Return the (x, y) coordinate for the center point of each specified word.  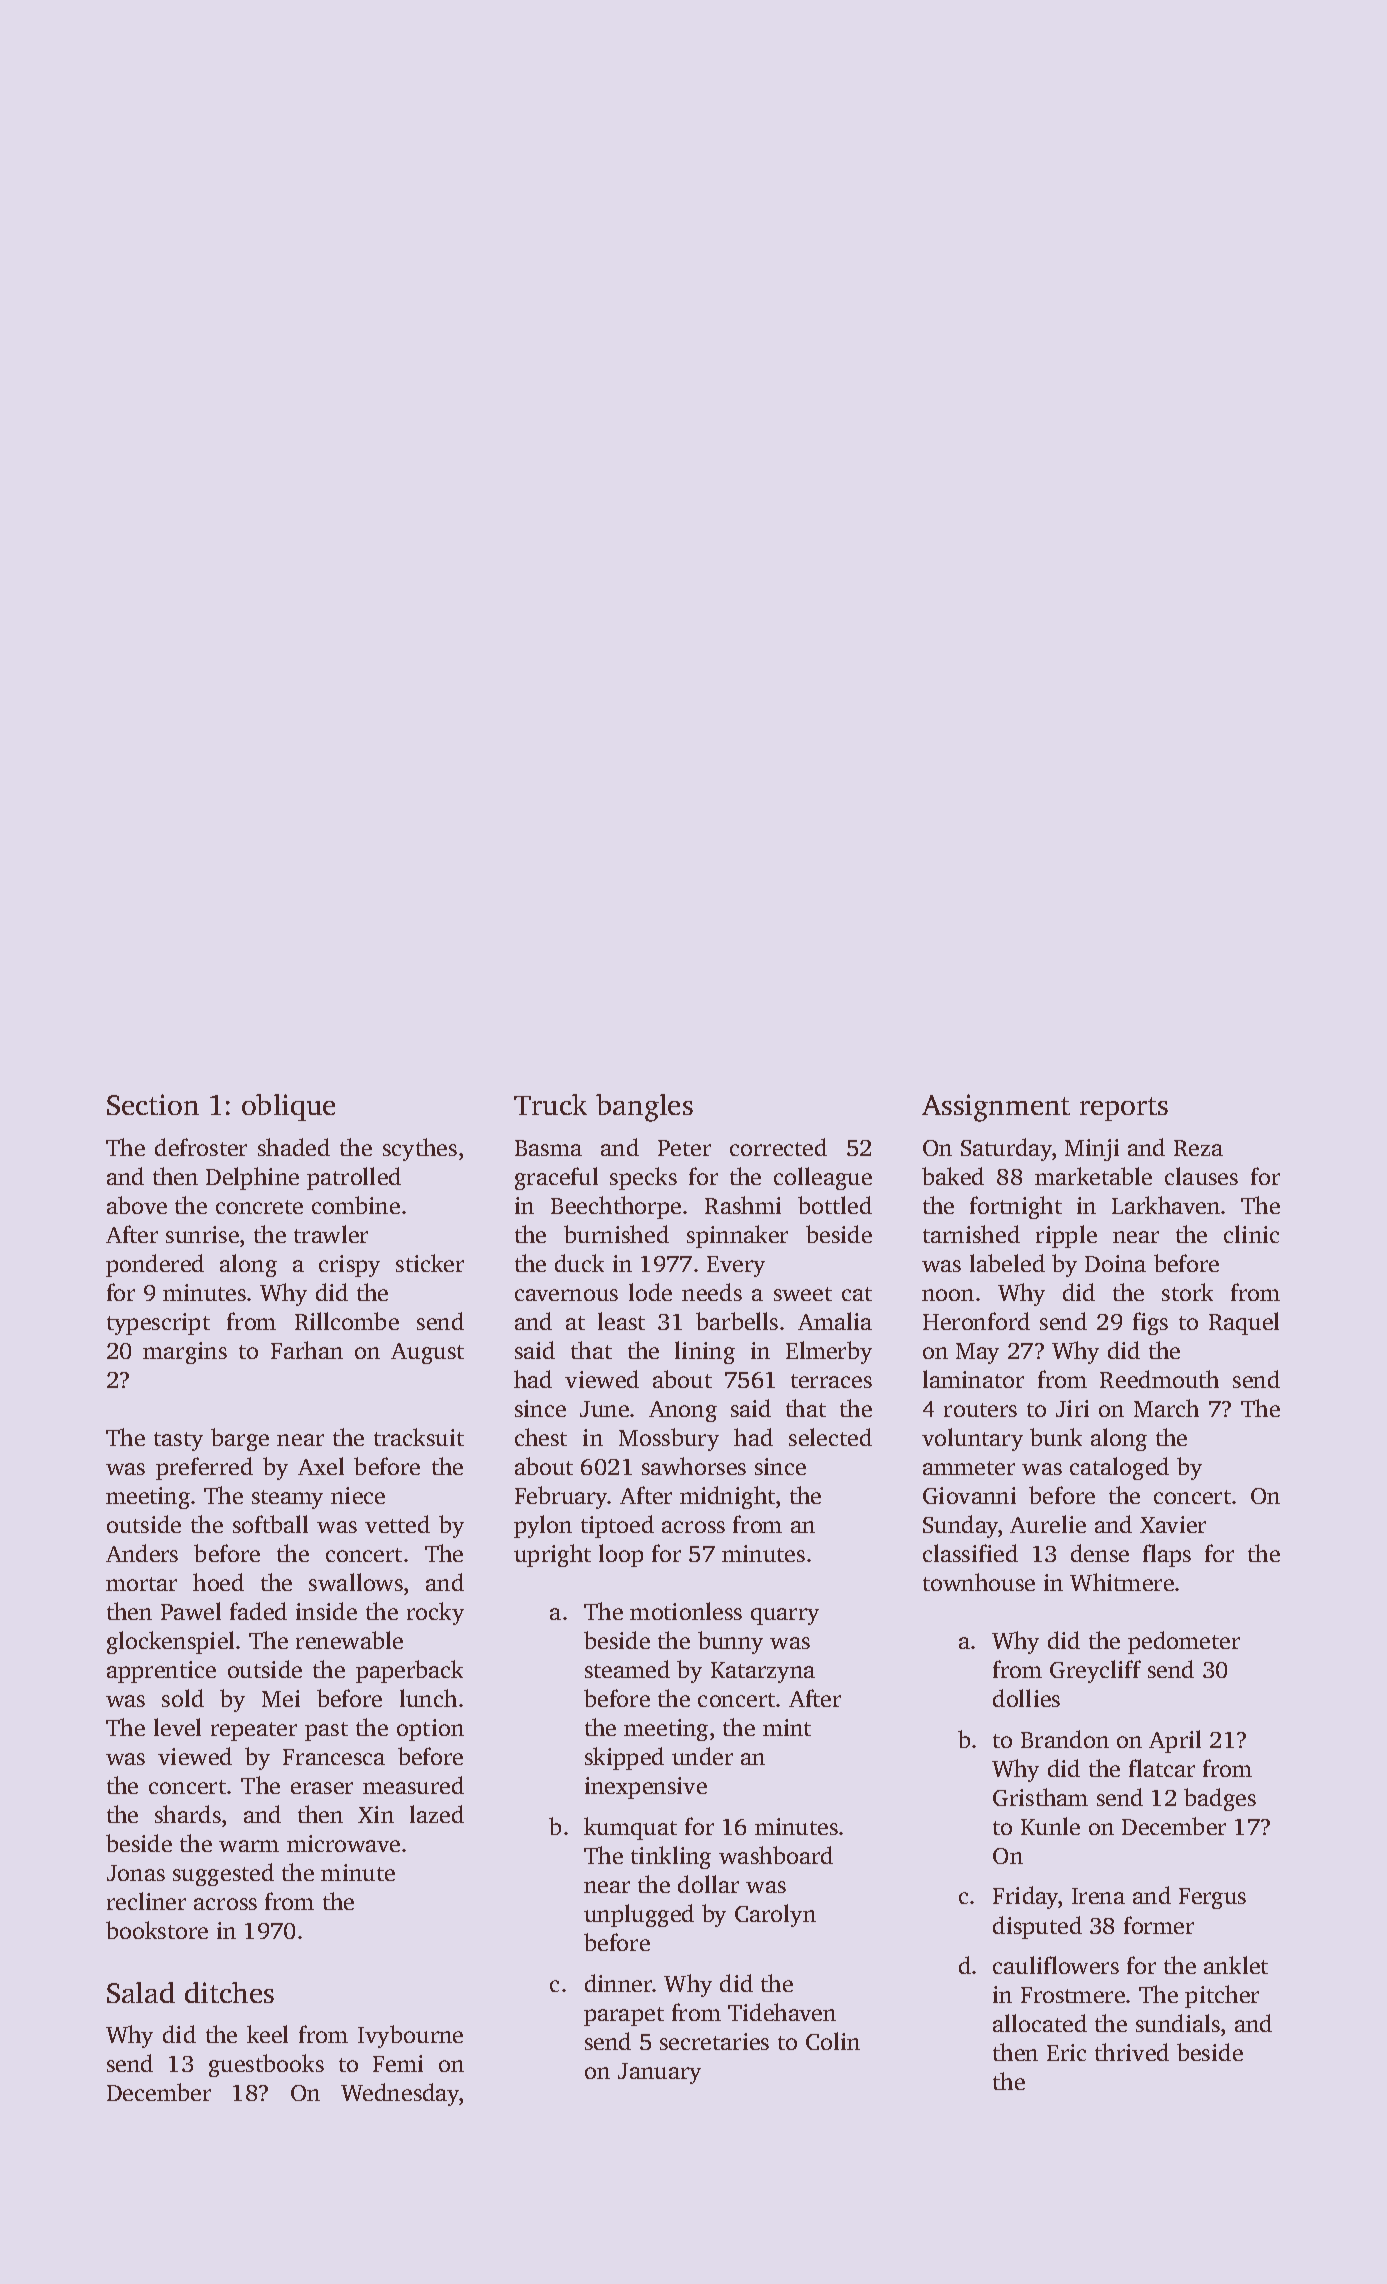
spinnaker (737, 1236)
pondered (155, 1265)
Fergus (1212, 1898)
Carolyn (775, 1915)
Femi (398, 2063)
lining (705, 1352)
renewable (349, 1640)
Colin (833, 2041)
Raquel (1244, 1323)
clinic (1251, 1234)
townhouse (979, 1582)
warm (249, 1846)
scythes (420, 1149)
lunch (428, 1698)
